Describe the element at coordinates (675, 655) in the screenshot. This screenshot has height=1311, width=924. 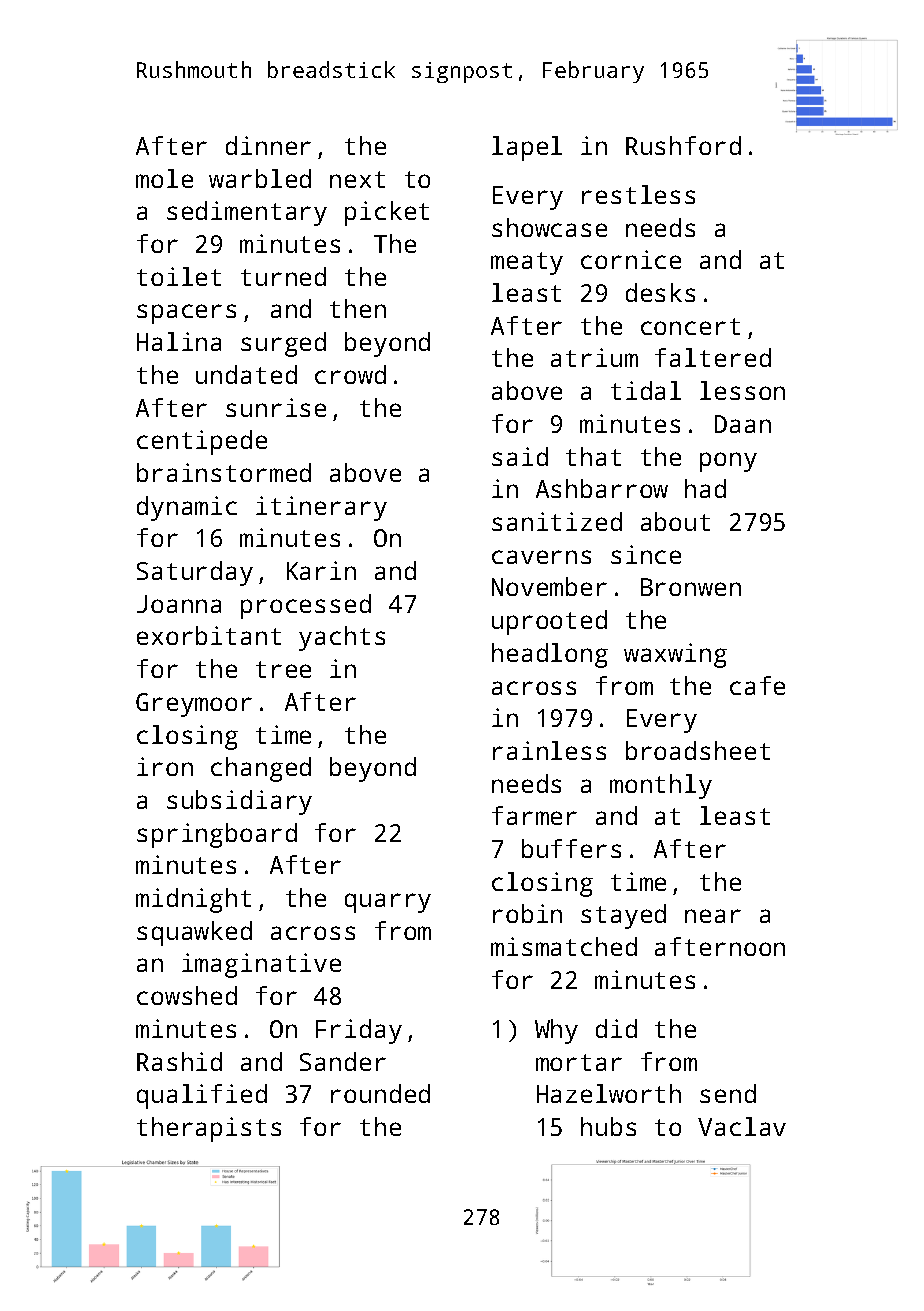
I see `waxwing` at that location.
